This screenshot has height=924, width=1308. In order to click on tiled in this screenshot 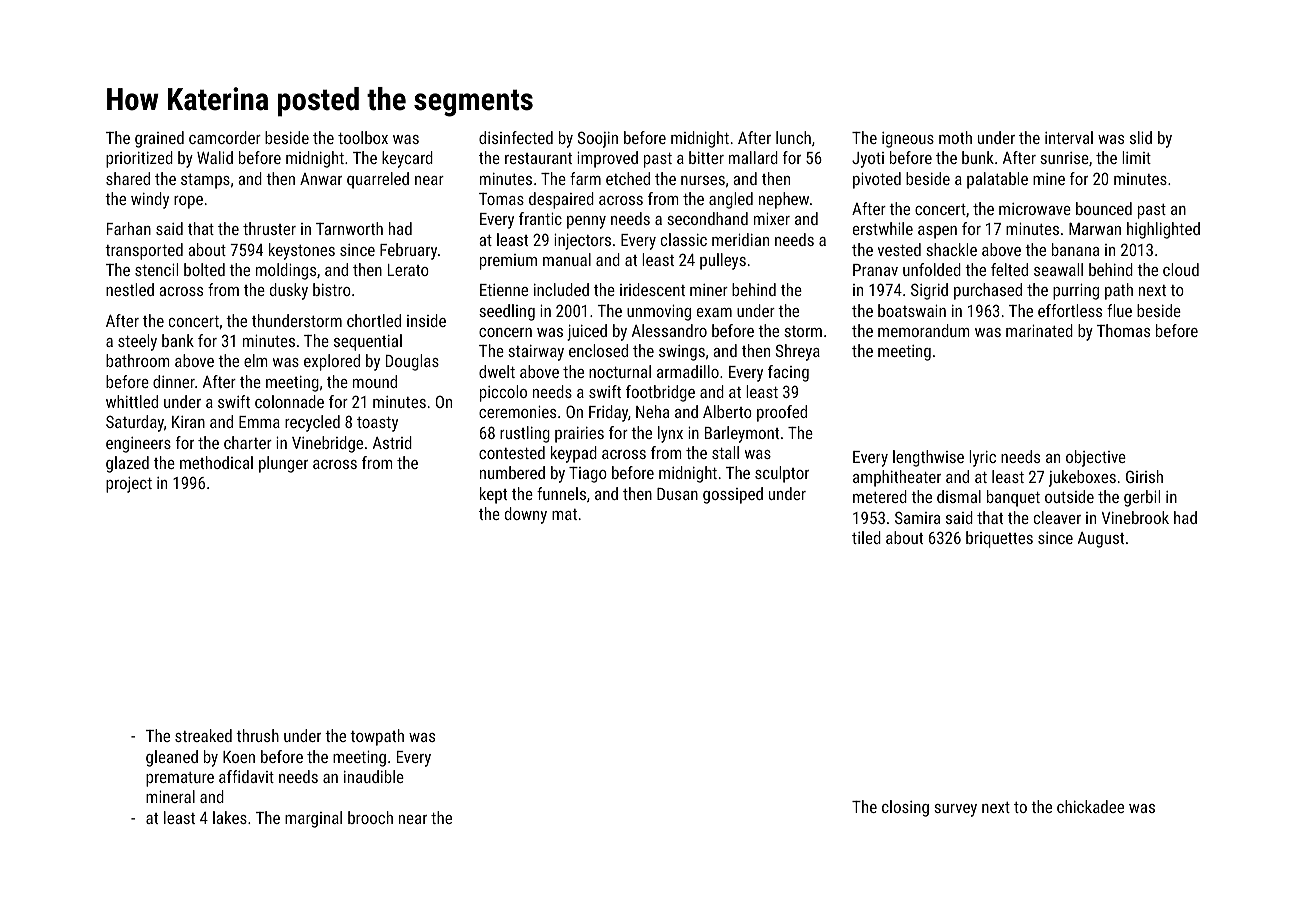, I will do `click(866, 537)`.
